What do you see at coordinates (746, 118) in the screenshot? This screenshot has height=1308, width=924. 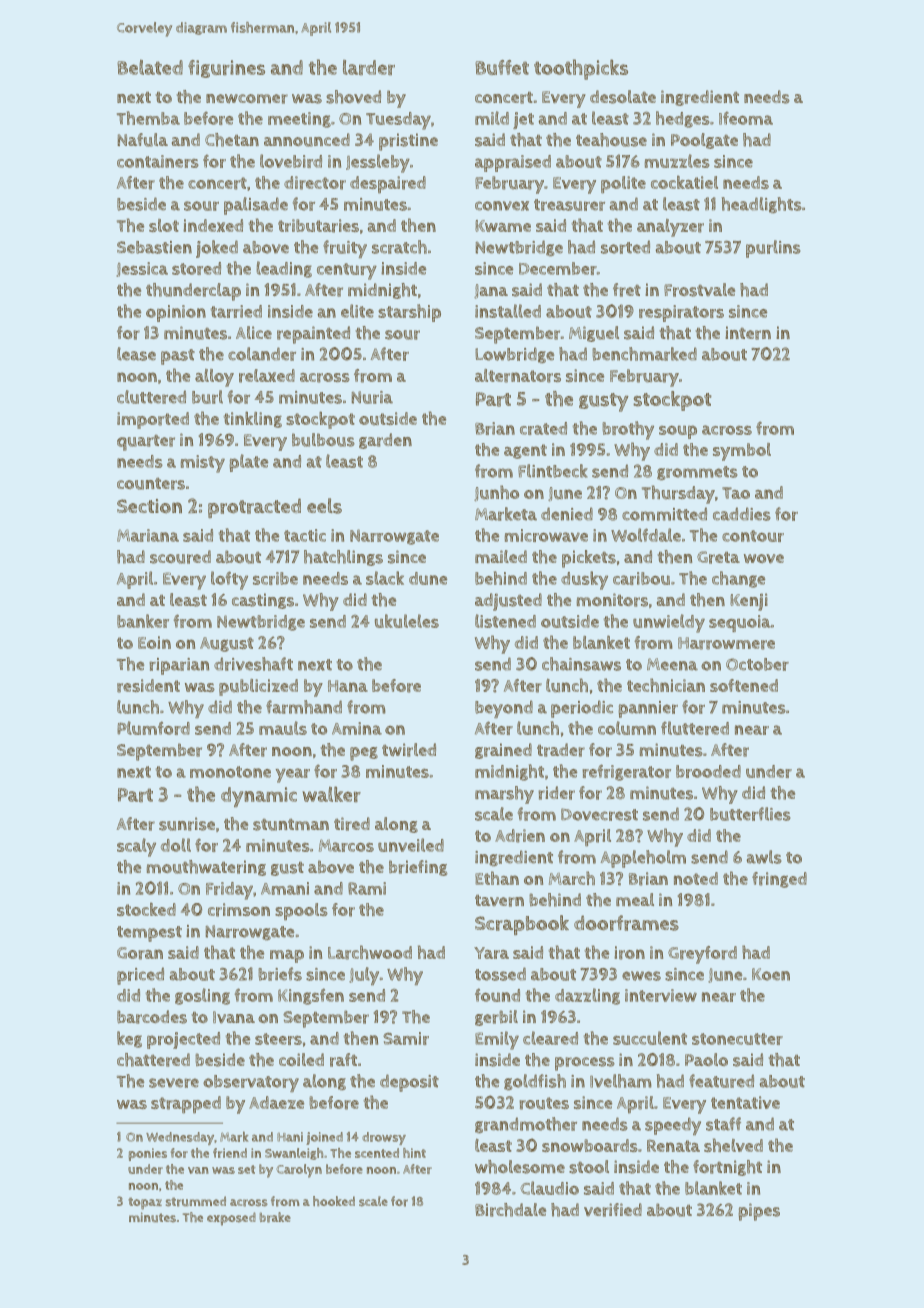 I see `Ifeoma` at bounding box center [746, 118].
